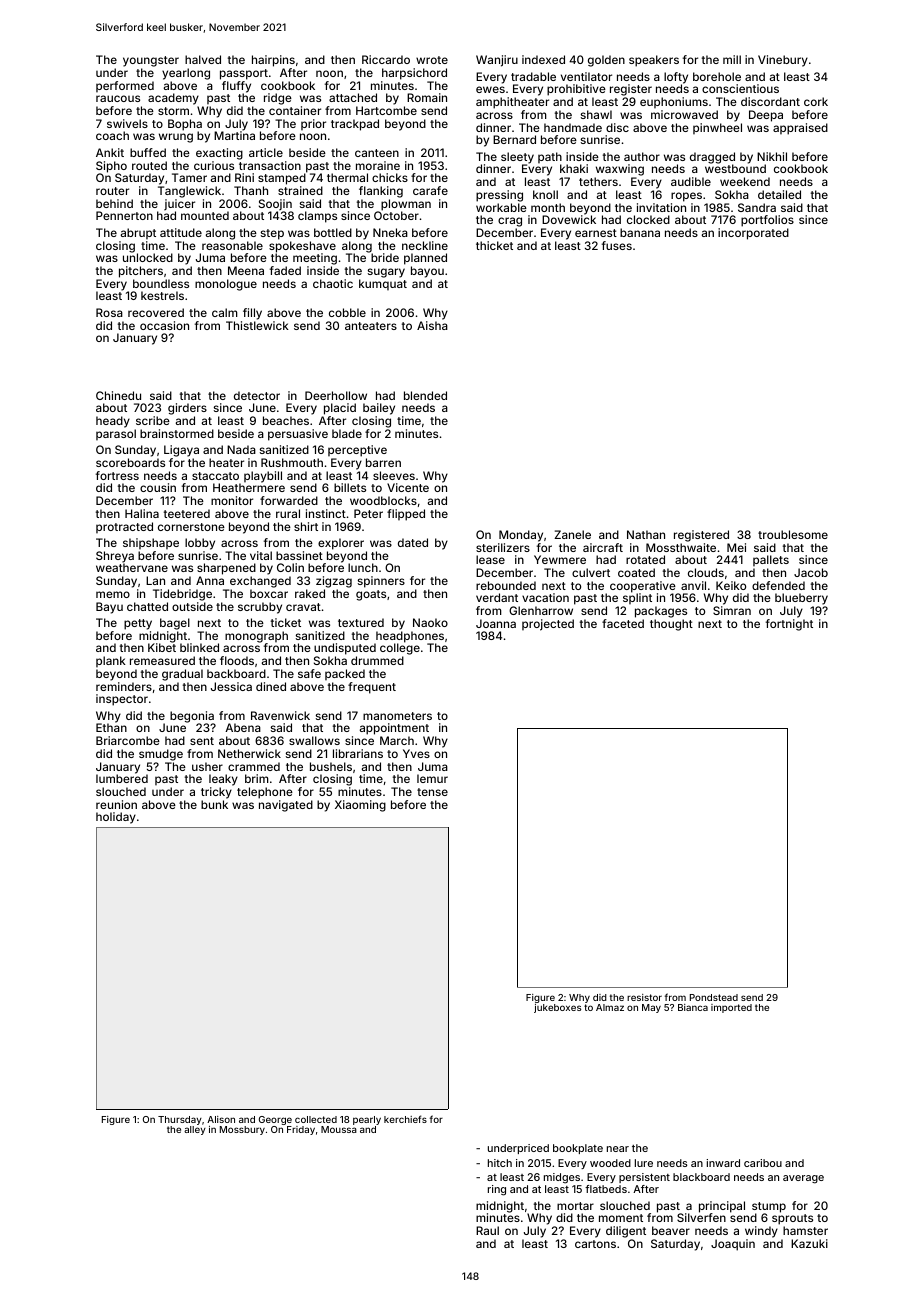  What do you see at coordinates (416, 753) in the screenshot?
I see `Yves` at bounding box center [416, 753].
